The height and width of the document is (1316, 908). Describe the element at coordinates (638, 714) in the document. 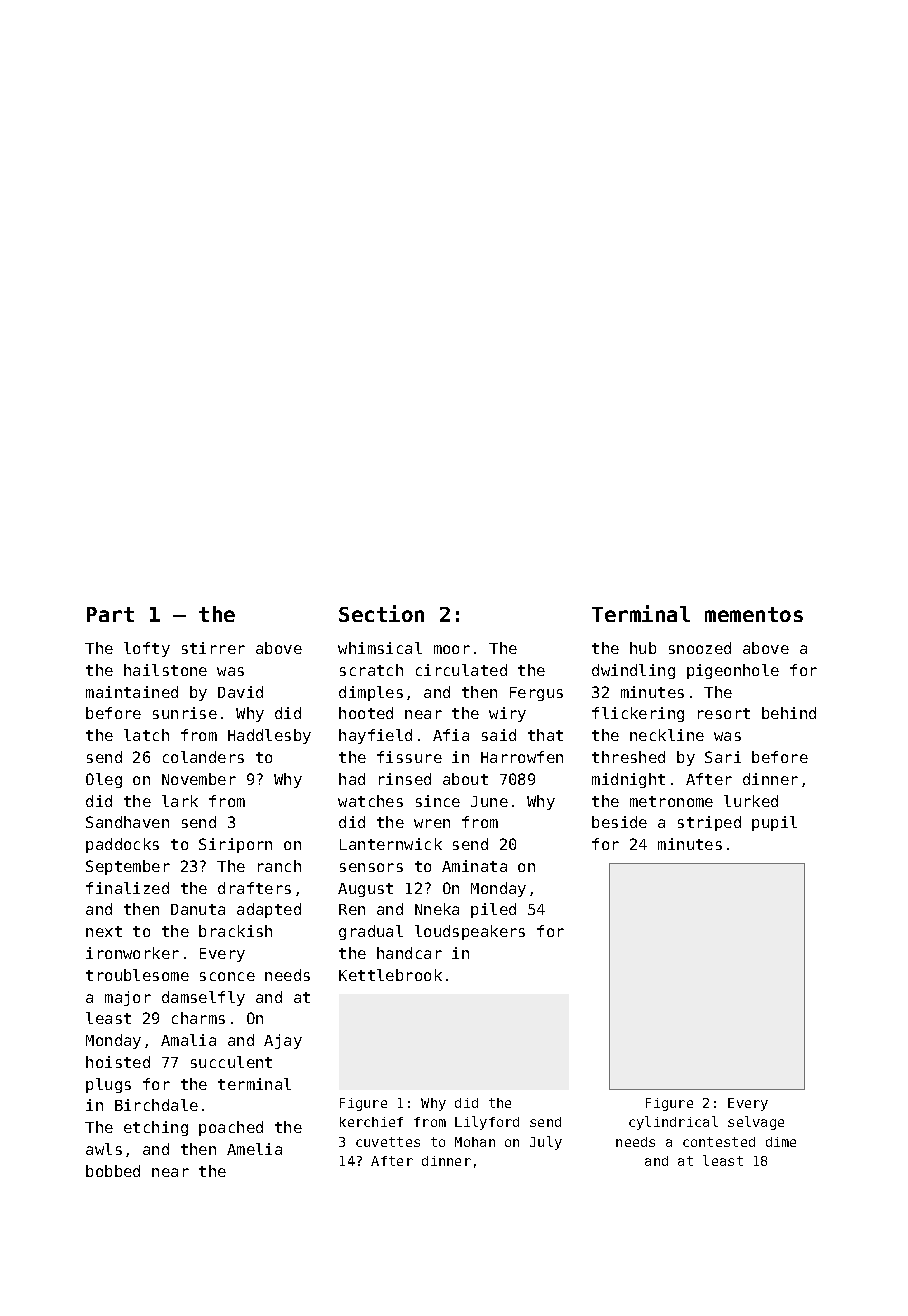

I see `flickering` at that location.
